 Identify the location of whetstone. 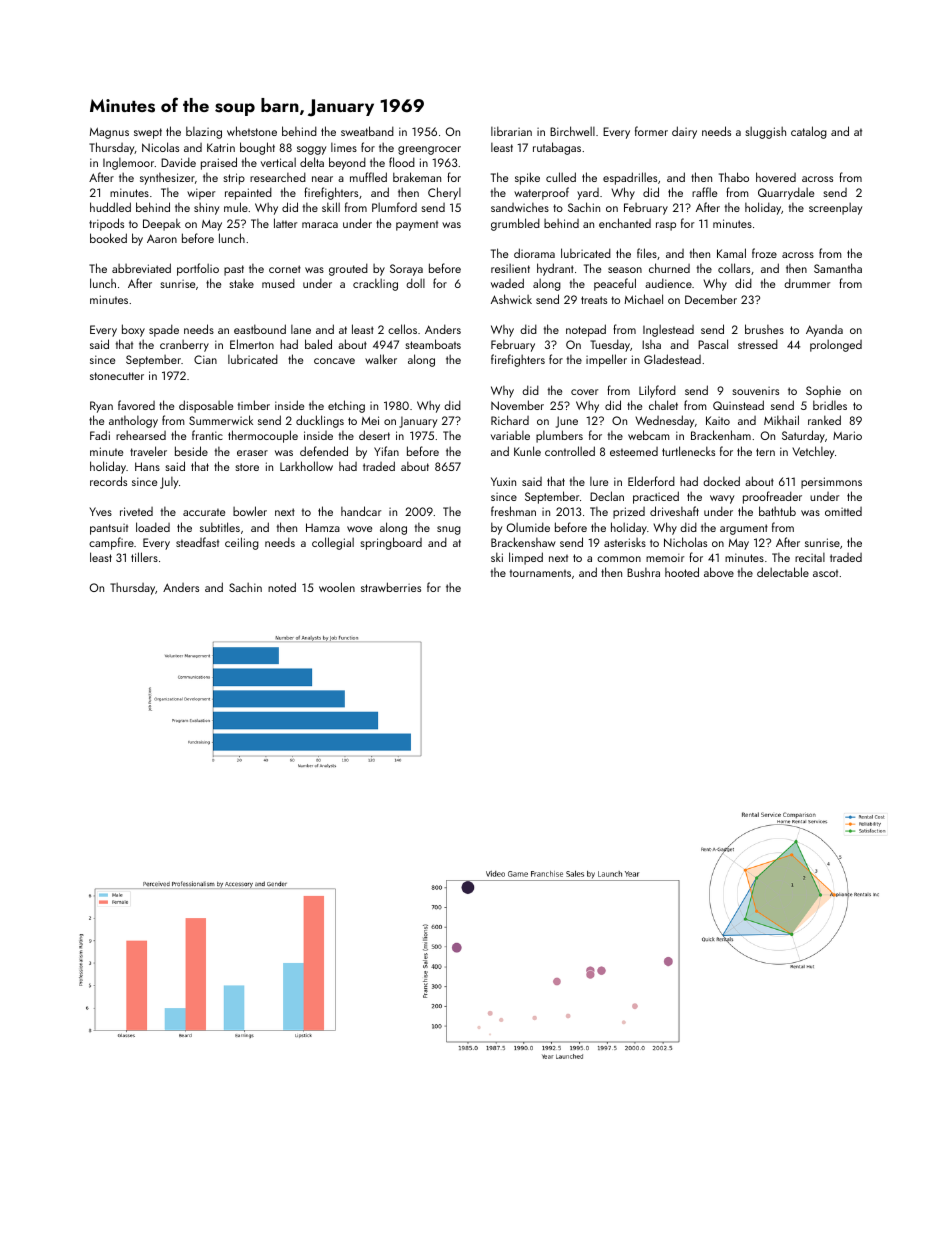
(252, 131).
